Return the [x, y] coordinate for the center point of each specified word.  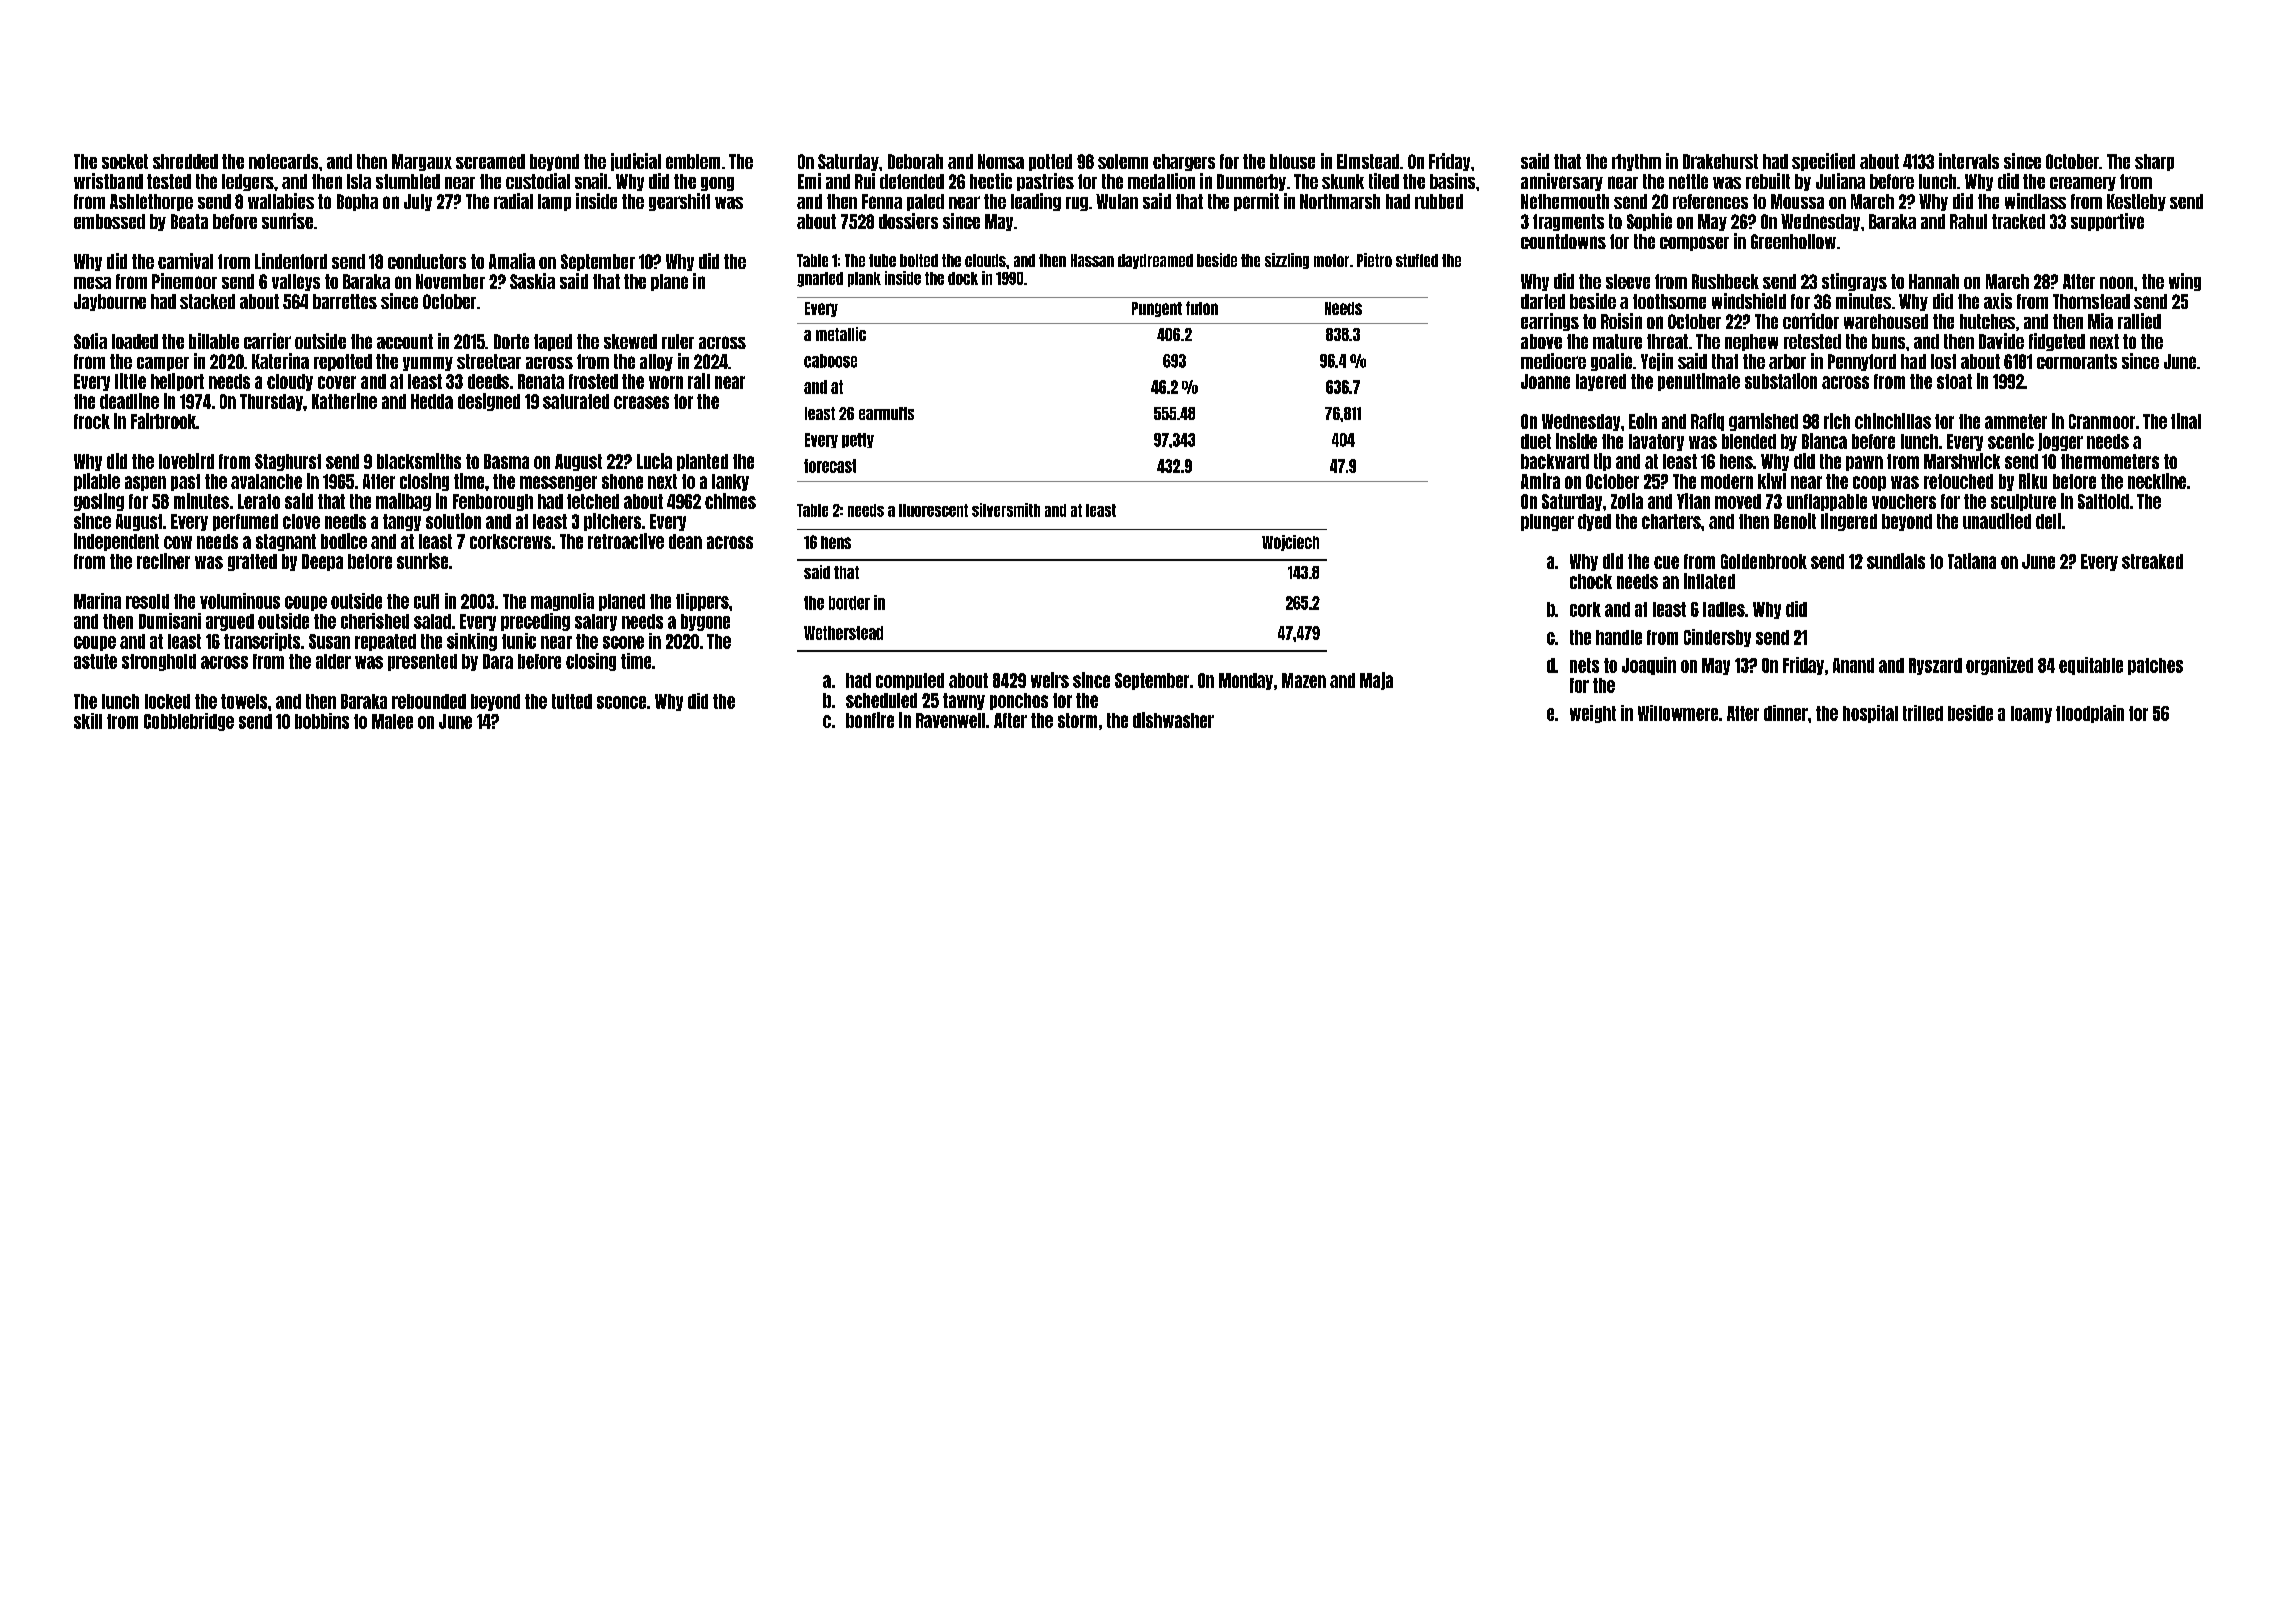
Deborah [915, 161]
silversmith [1006, 510]
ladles [1724, 609]
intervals [1969, 161]
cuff [426, 601]
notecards [283, 161]
